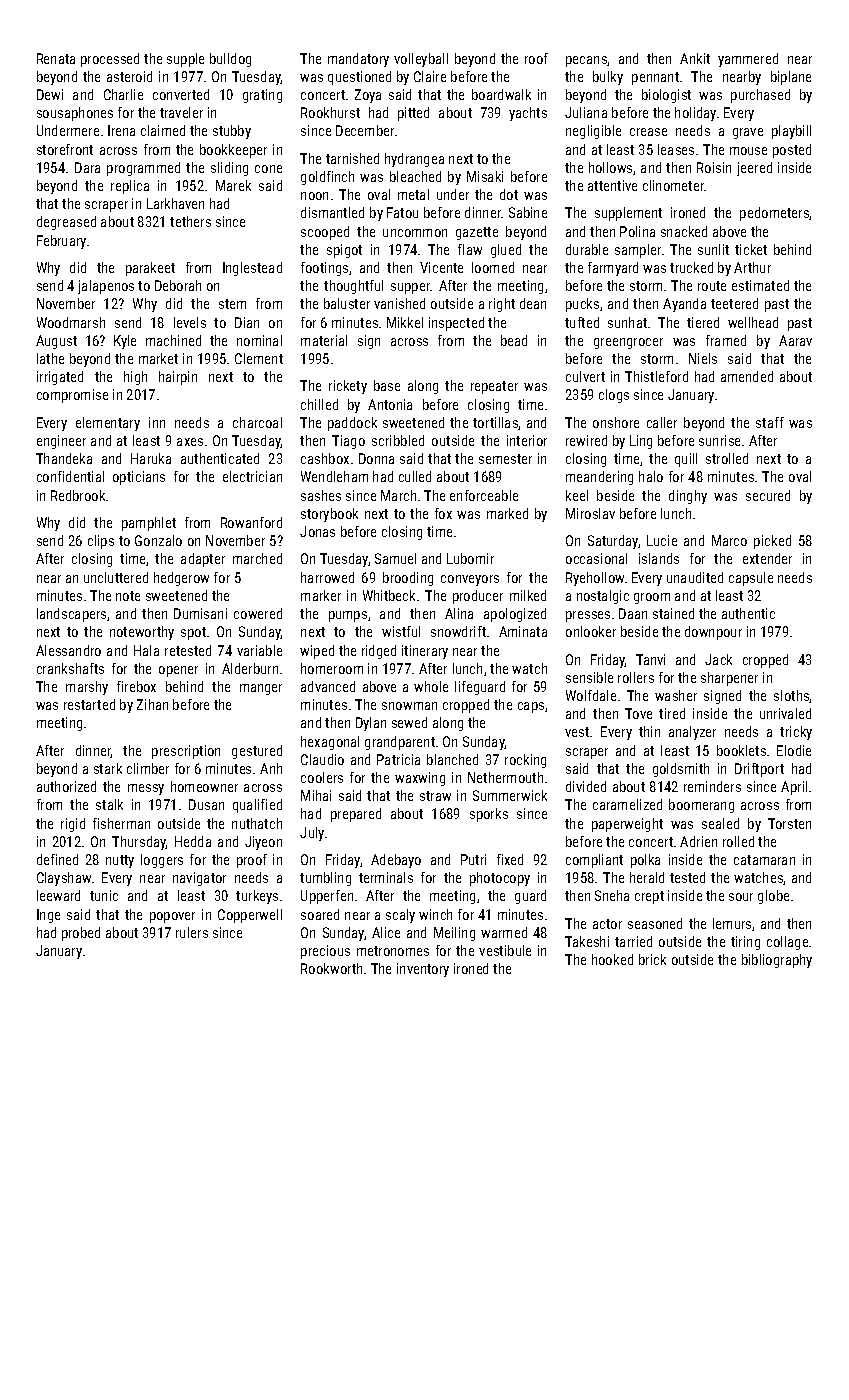  What do you see at coordinates (421, 60) in the screenshot?
I see `volleyball` at bounding box center [421, 60].
